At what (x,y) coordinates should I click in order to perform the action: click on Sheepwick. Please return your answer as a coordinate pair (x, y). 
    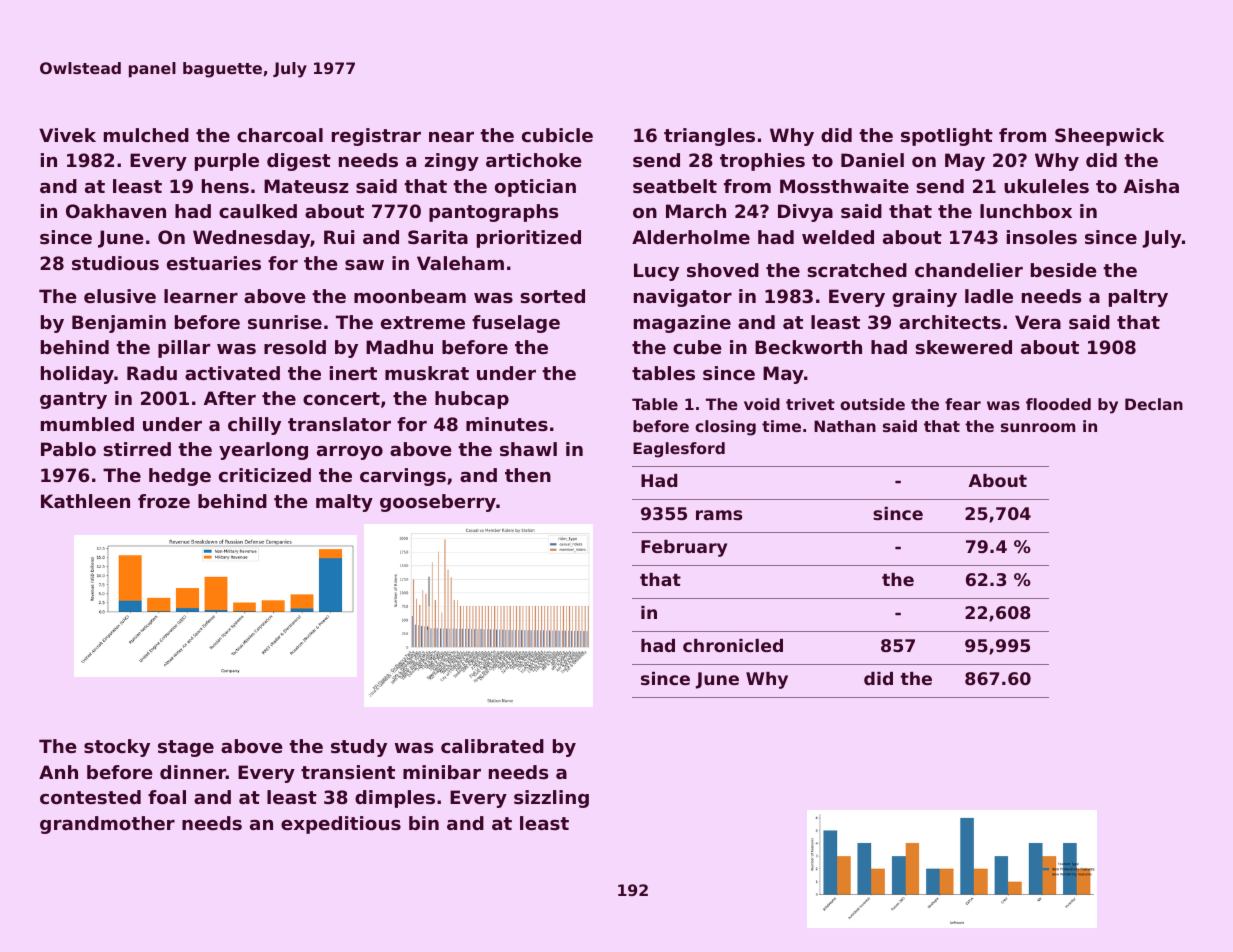
    Looking at the image, I should click on (1109, 137).
